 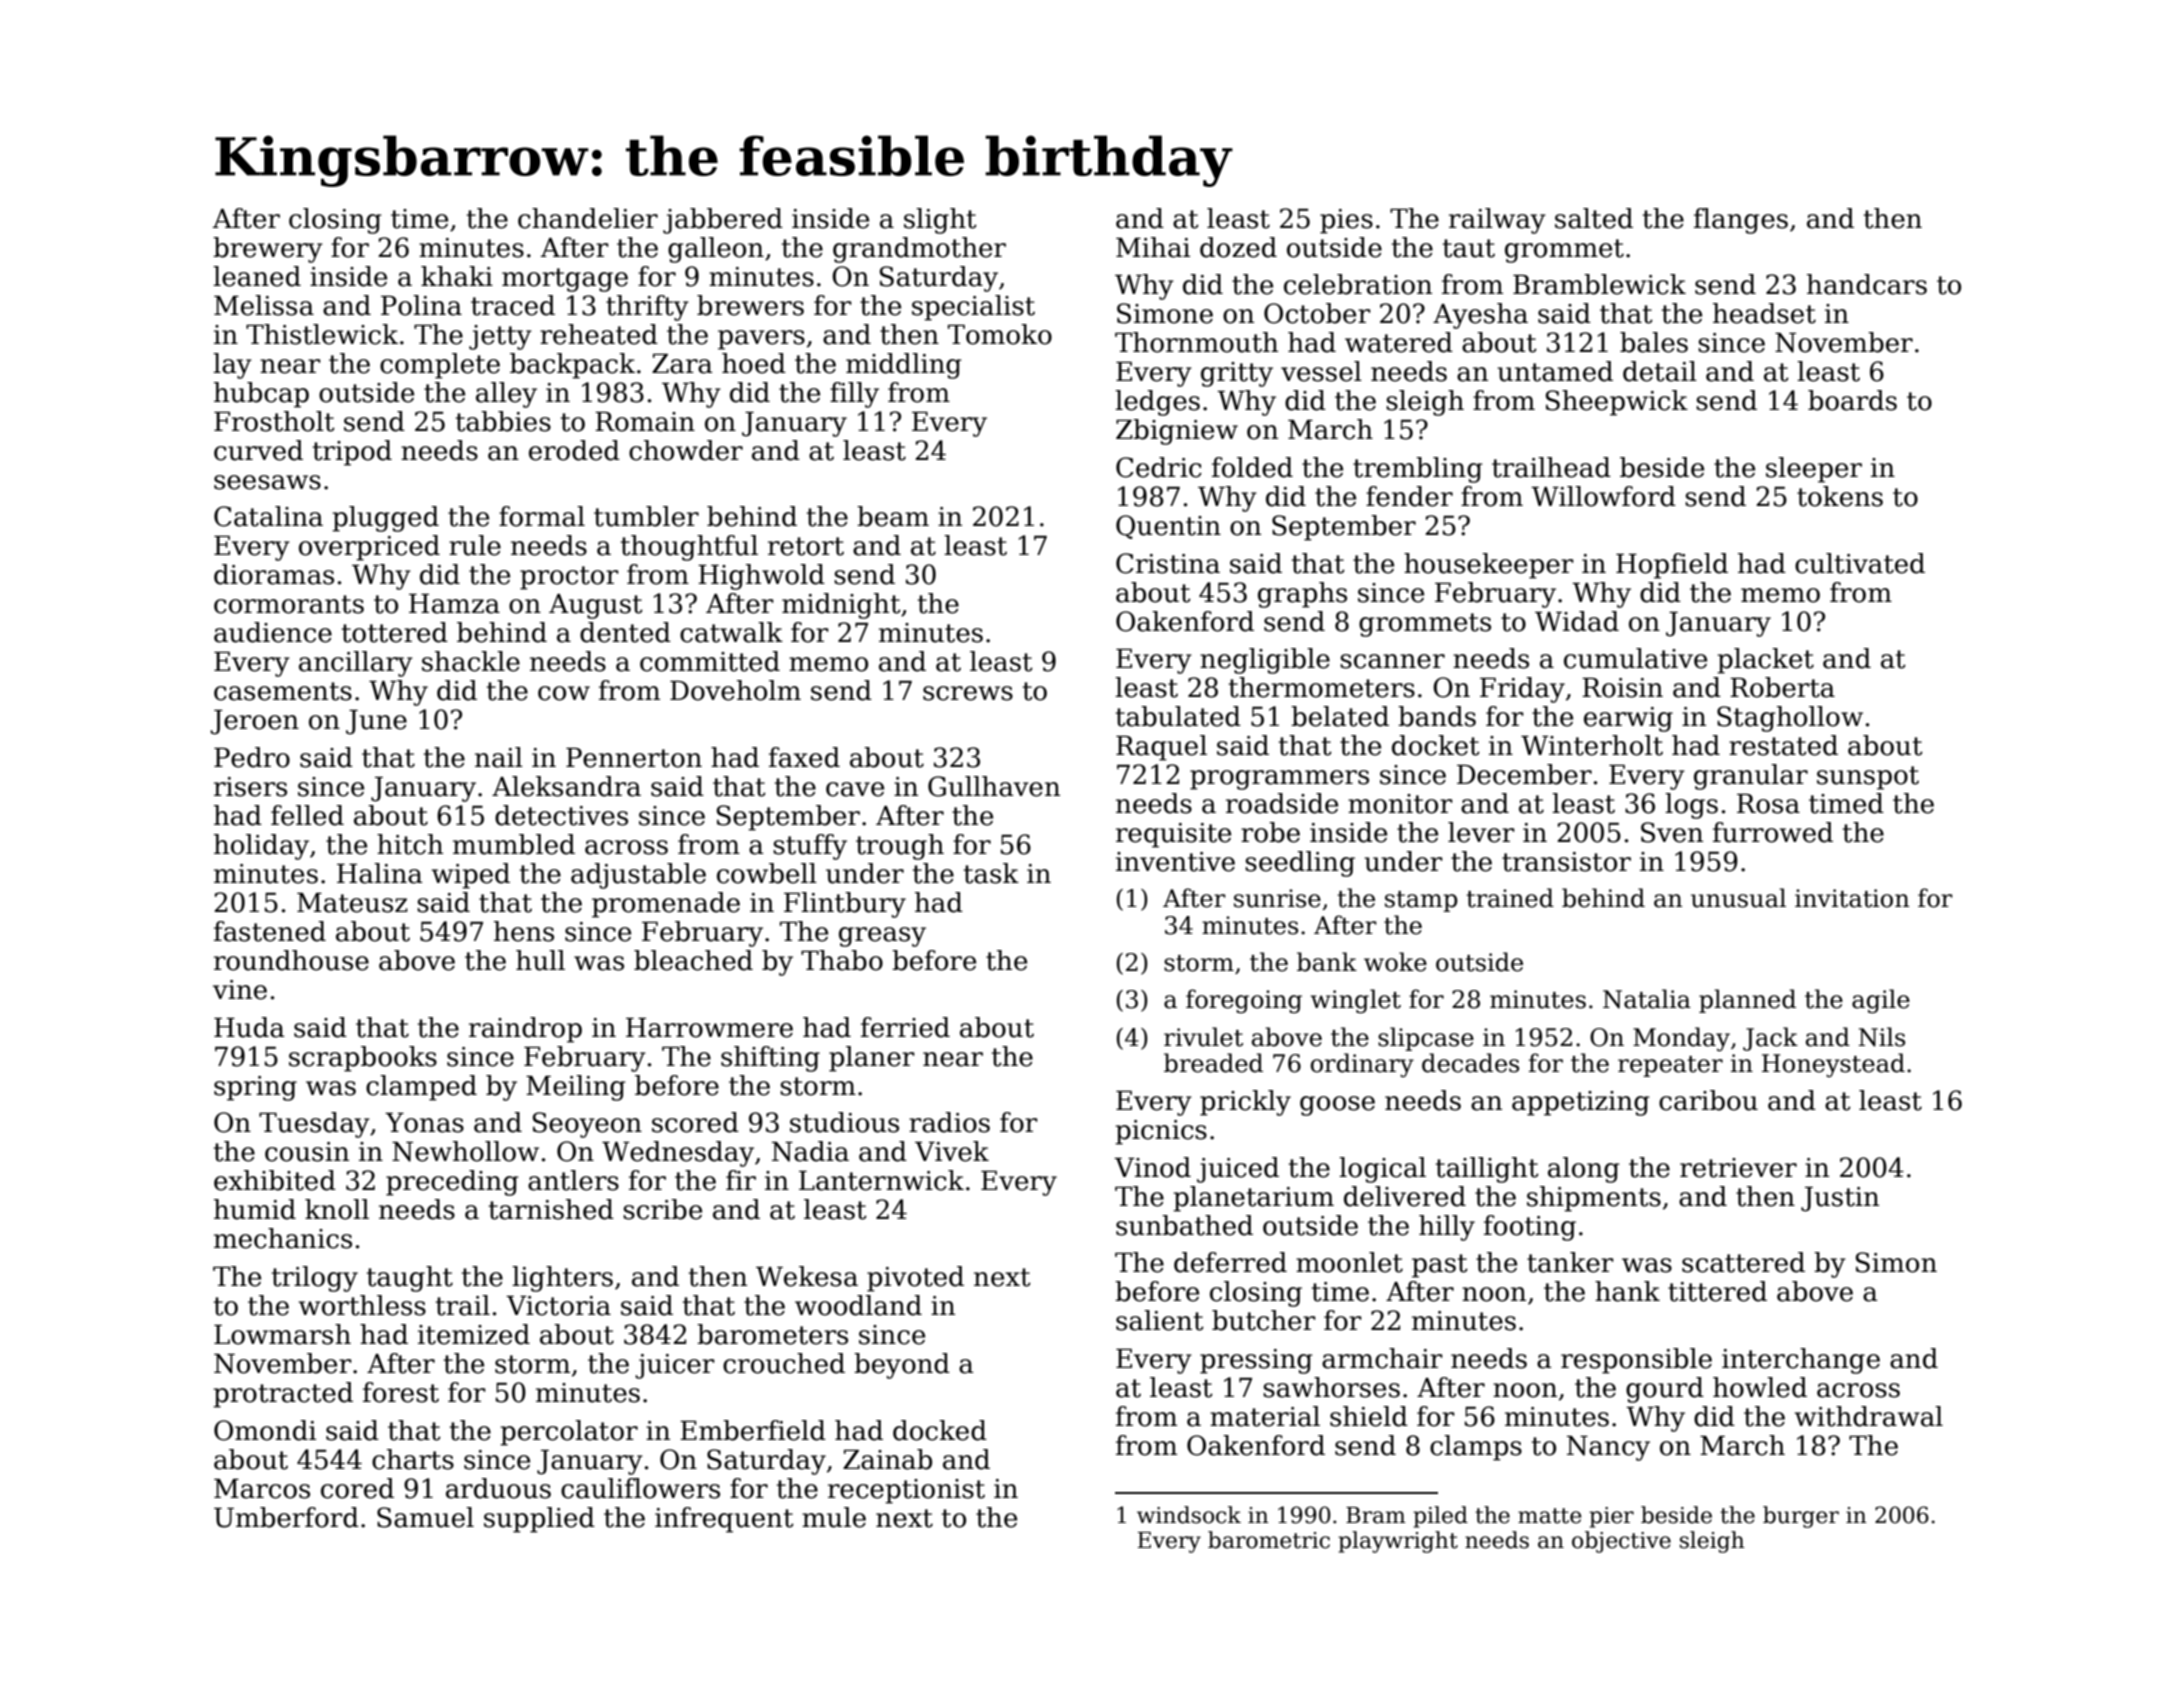 What do you see at coordinates (1840, 496) in the image?
I see `tokens` at bounding box center [1840, 496].
